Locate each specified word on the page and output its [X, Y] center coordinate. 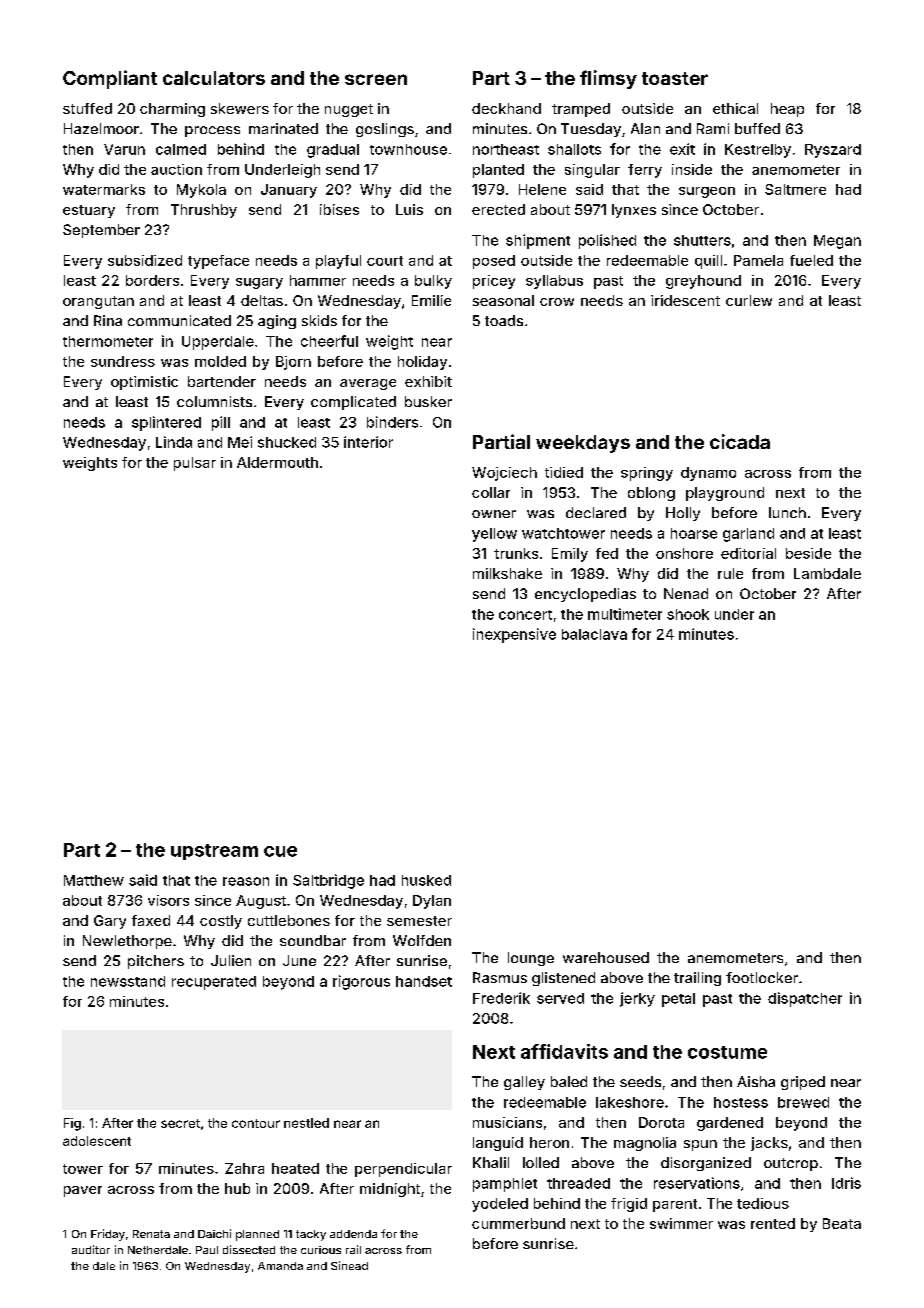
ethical [735, 108]
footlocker [762, 977]
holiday [422, 363]
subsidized [145, 260]
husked [426, 880]
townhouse [408, 149]
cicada [740, 441]
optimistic [144, 383]
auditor [91, 1249]
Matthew [94, 880]
